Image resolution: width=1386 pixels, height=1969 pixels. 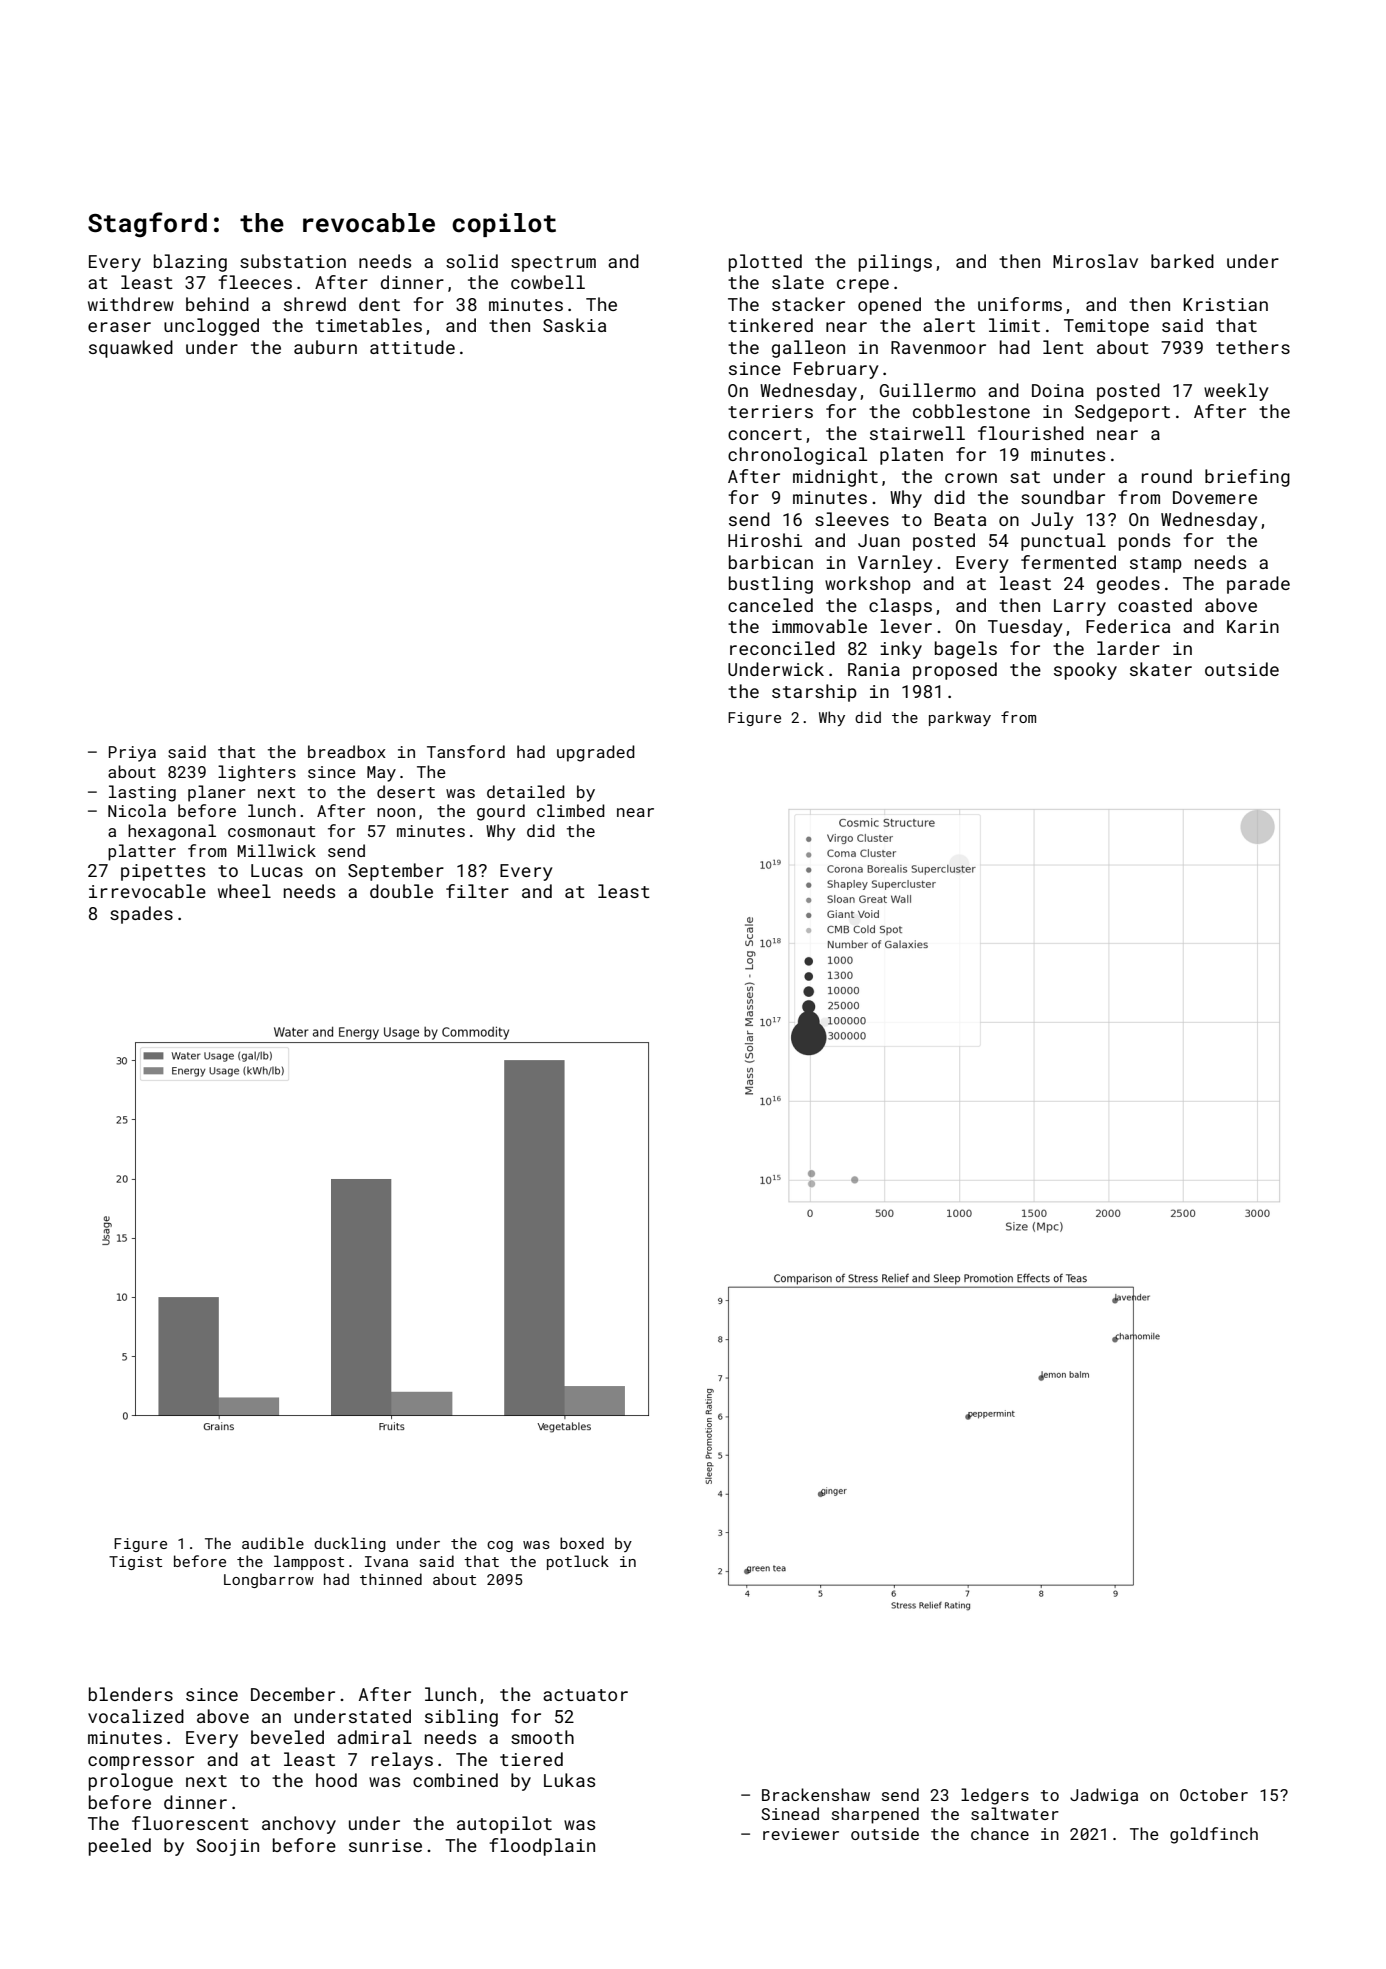 What do you see at coordinates (960, 718) in the screenshot?
I see `parkway` at bounding box center [960, 718].
